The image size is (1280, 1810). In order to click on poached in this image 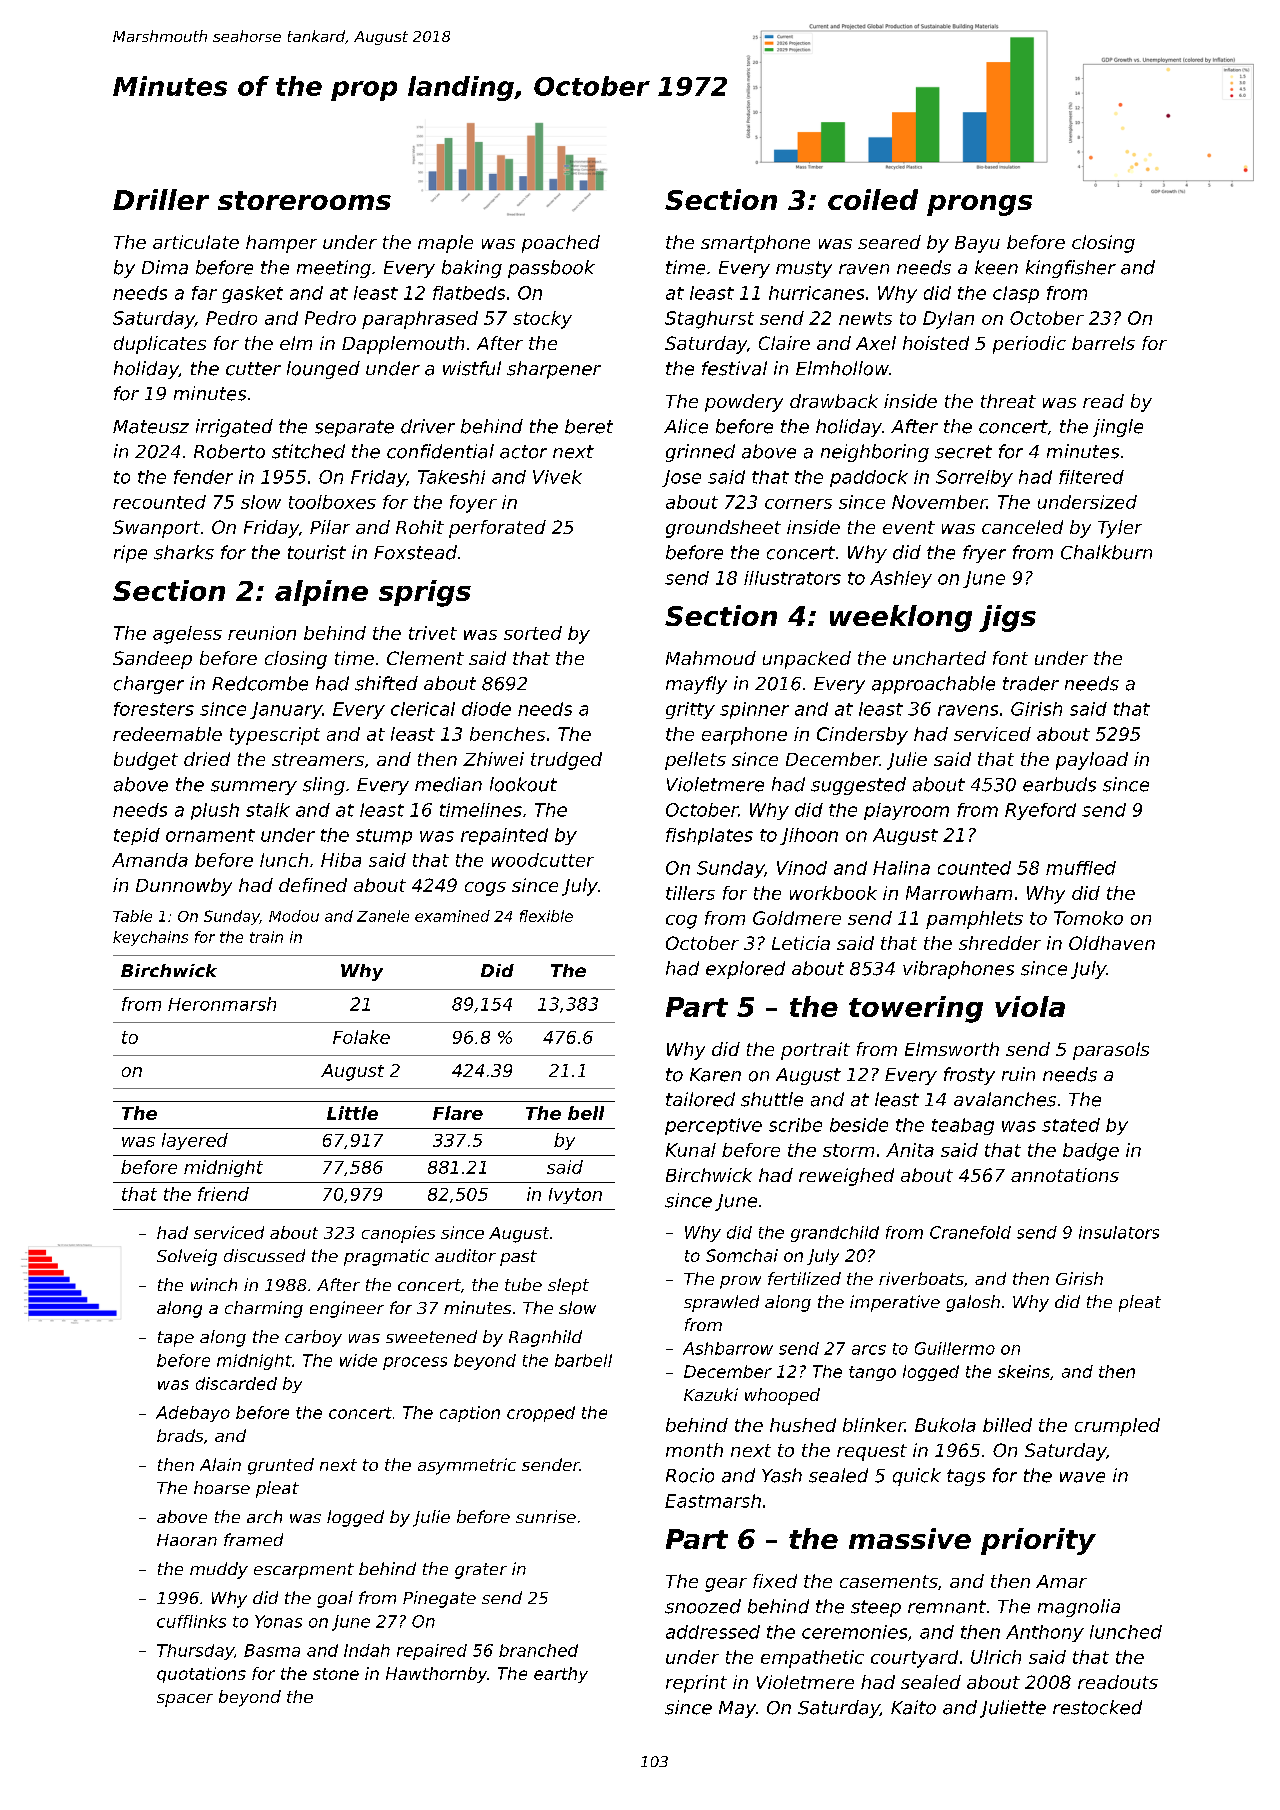, I will do `click(561, 244)`.
